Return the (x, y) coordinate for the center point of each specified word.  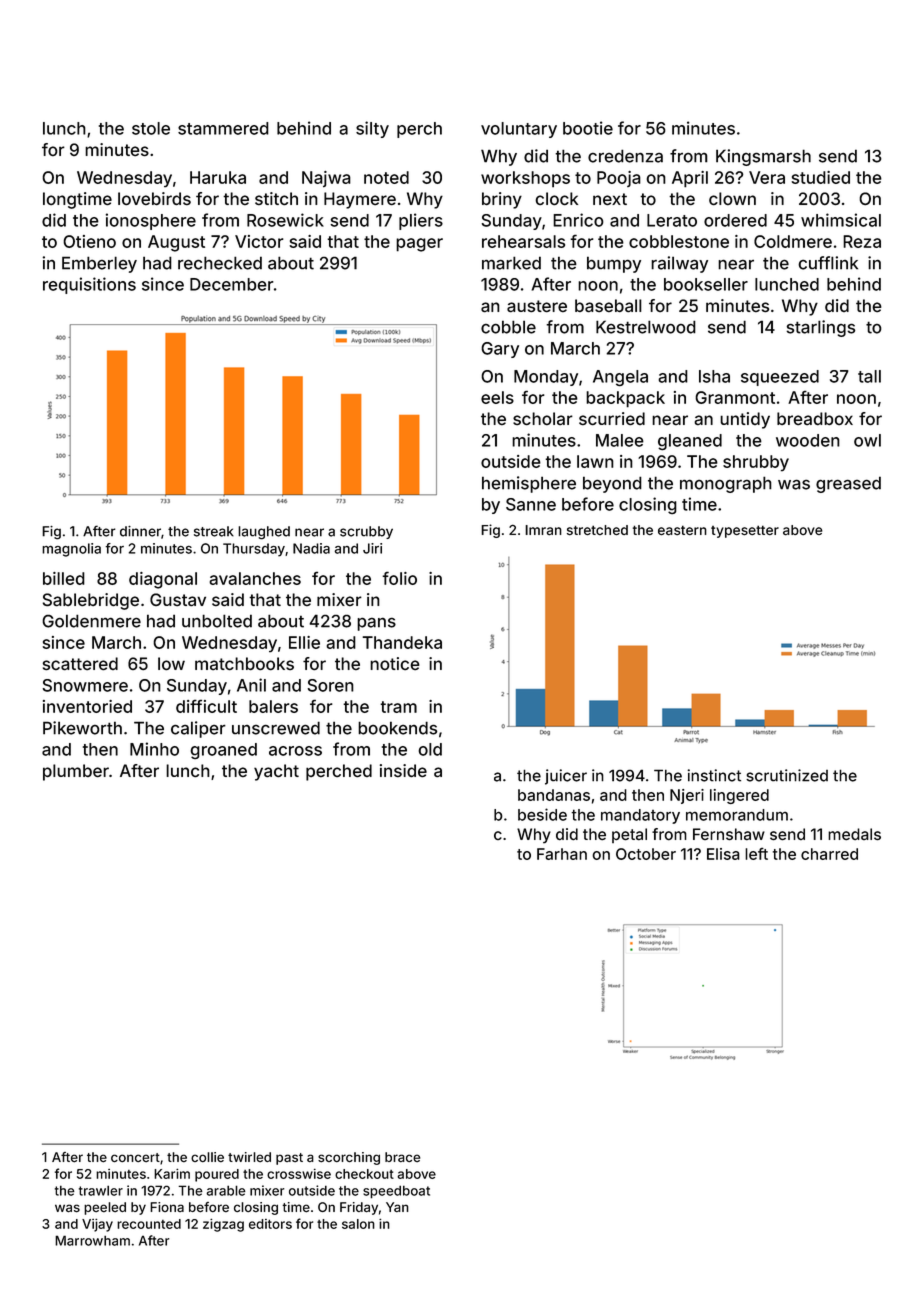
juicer (566, 777)
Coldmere (793, 241)
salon (358, 1224)
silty (372, 129)
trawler (101, 1190)
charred (829, 854)
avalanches (255, 578)
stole (151, 128)
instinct (714, 775)
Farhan (562, 854)
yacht (276, 772)
